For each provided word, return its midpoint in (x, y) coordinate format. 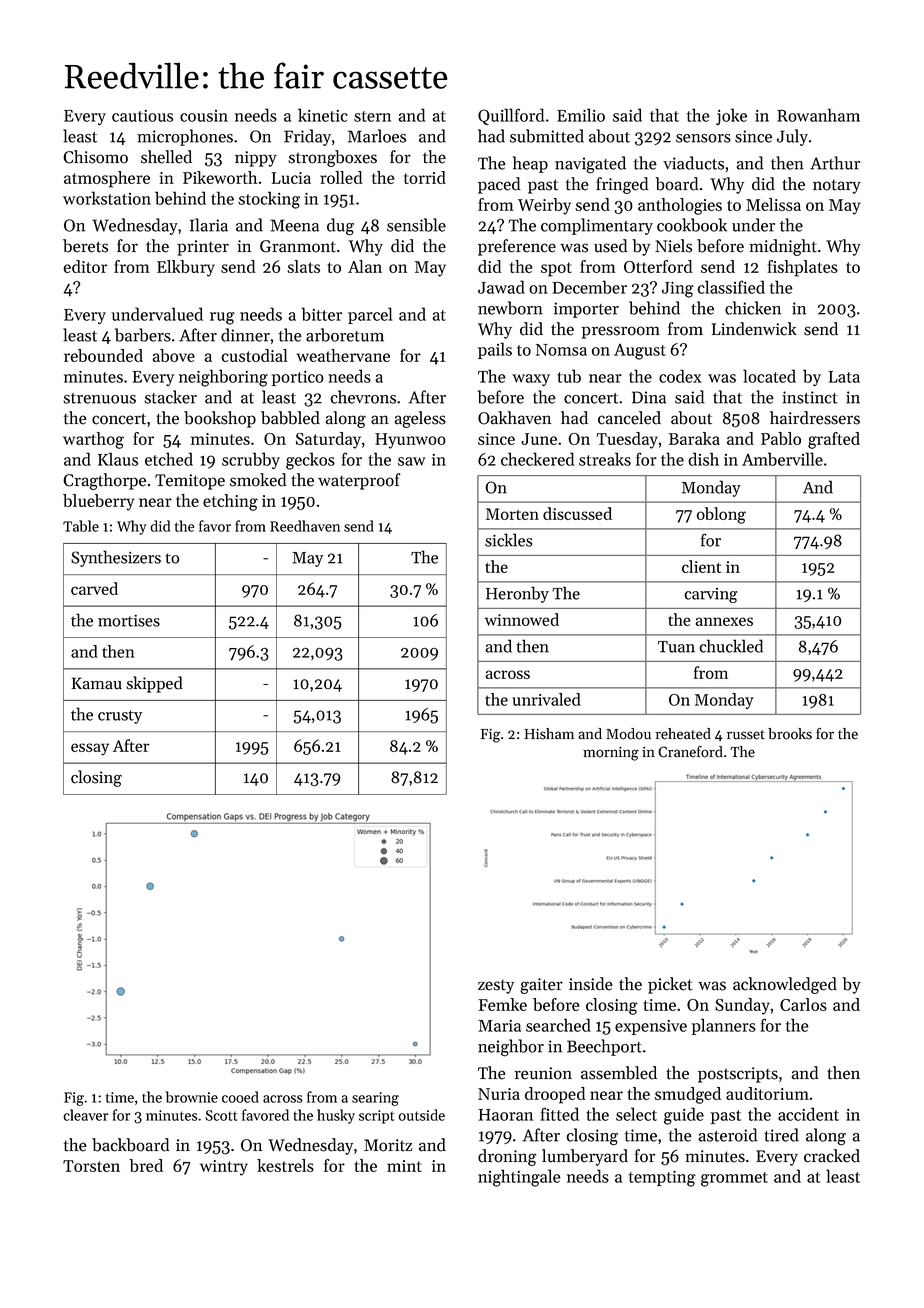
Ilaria (209, 225)
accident (808, 1114)
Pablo (781, 438)
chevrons (363, 397)
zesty (496, 986)
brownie (192, 1097)
